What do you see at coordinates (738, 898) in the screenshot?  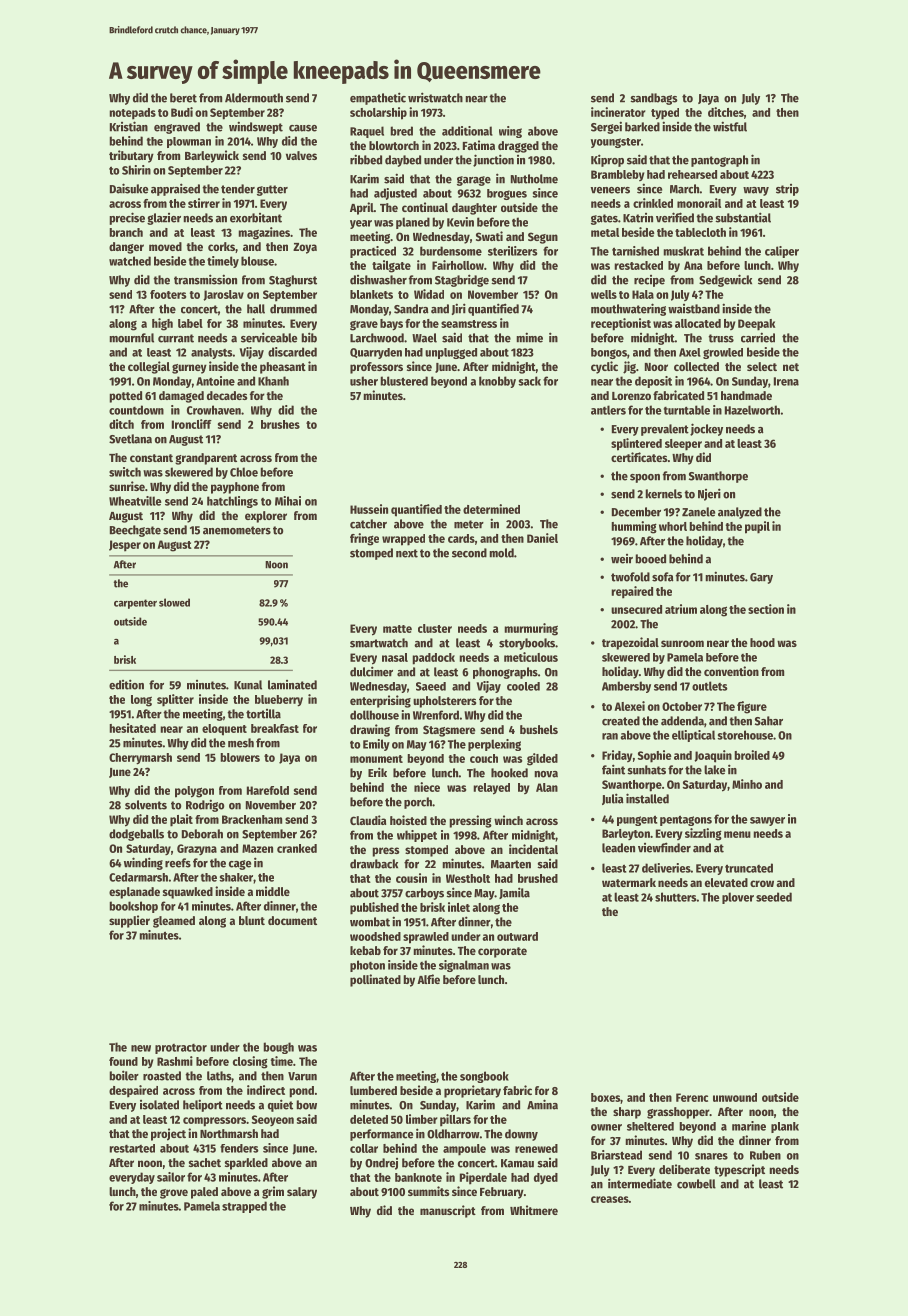 I see `plover` at bounding box center [738, 898].
